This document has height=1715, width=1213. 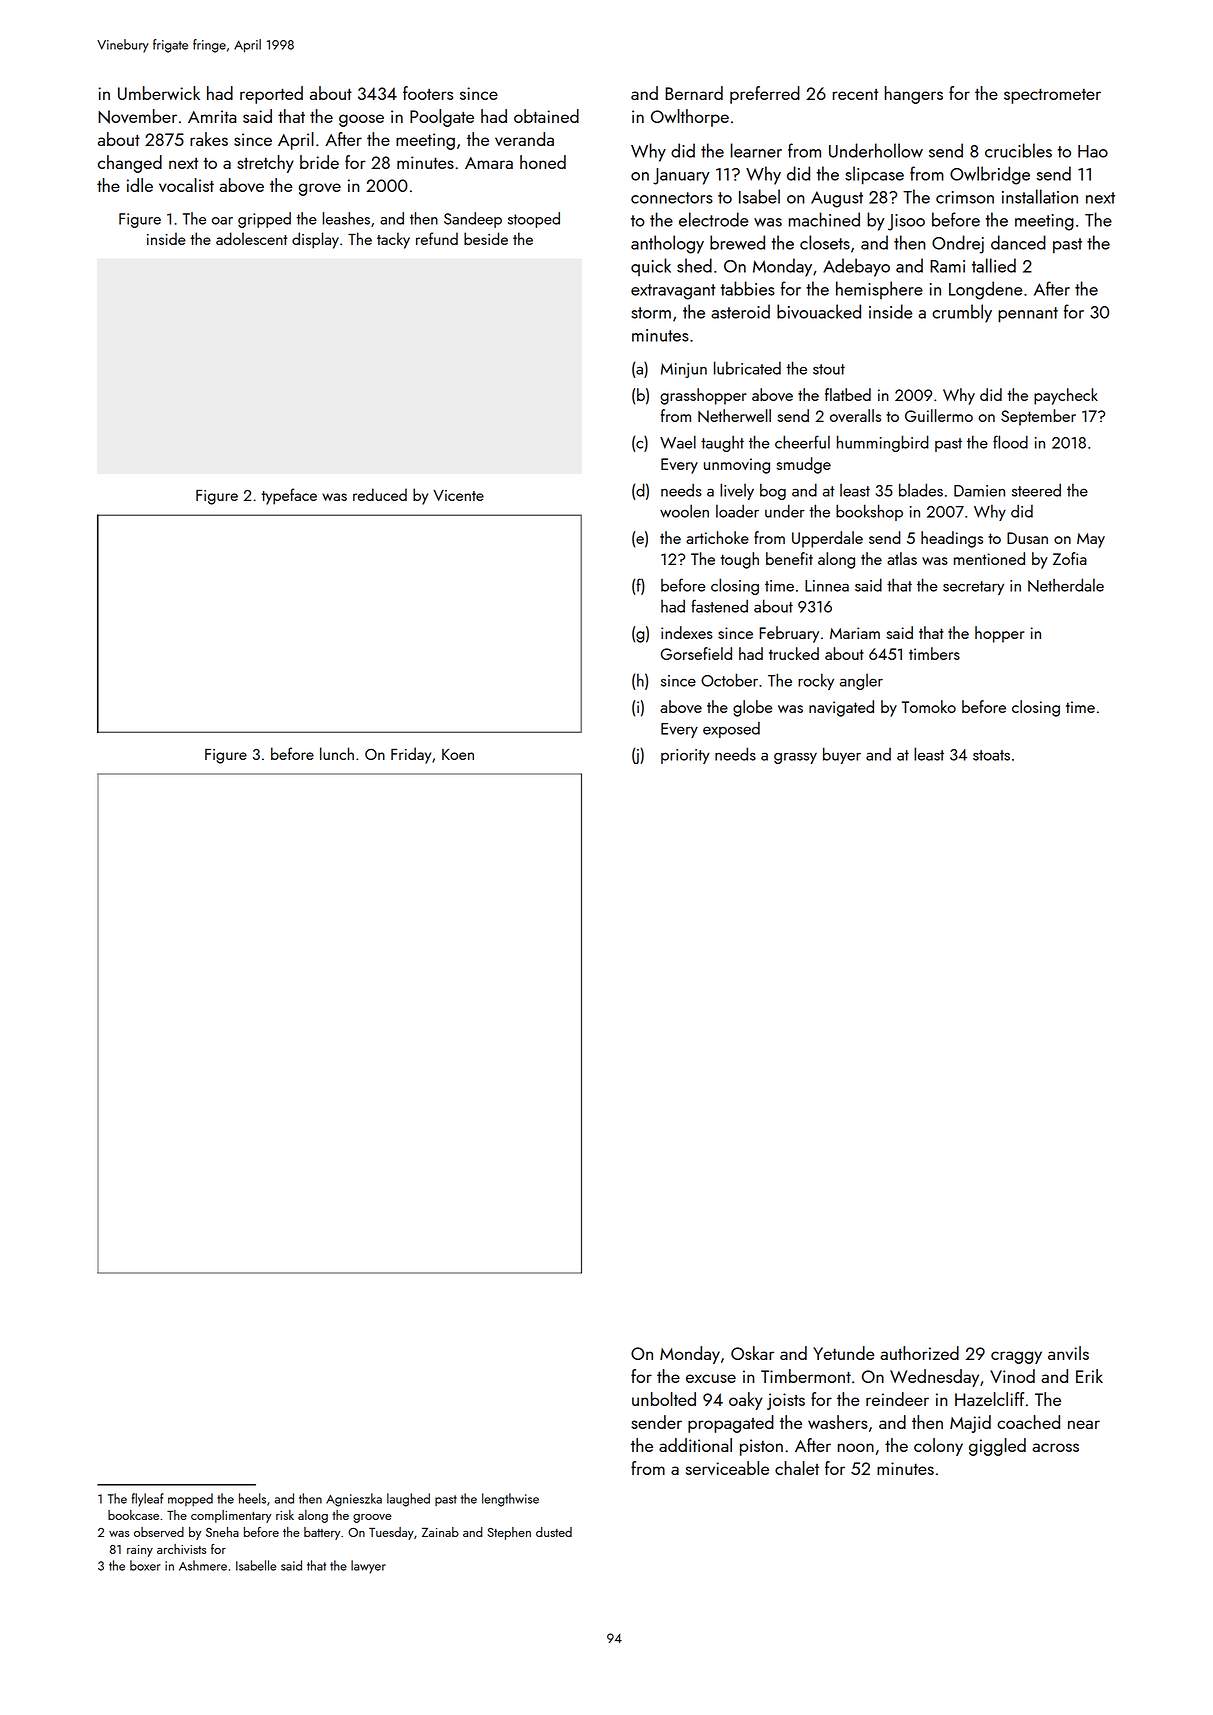 What do you see at coordinates (906, 222) in the document?
I see `Jisoo` at bounding box center [906, 222].
